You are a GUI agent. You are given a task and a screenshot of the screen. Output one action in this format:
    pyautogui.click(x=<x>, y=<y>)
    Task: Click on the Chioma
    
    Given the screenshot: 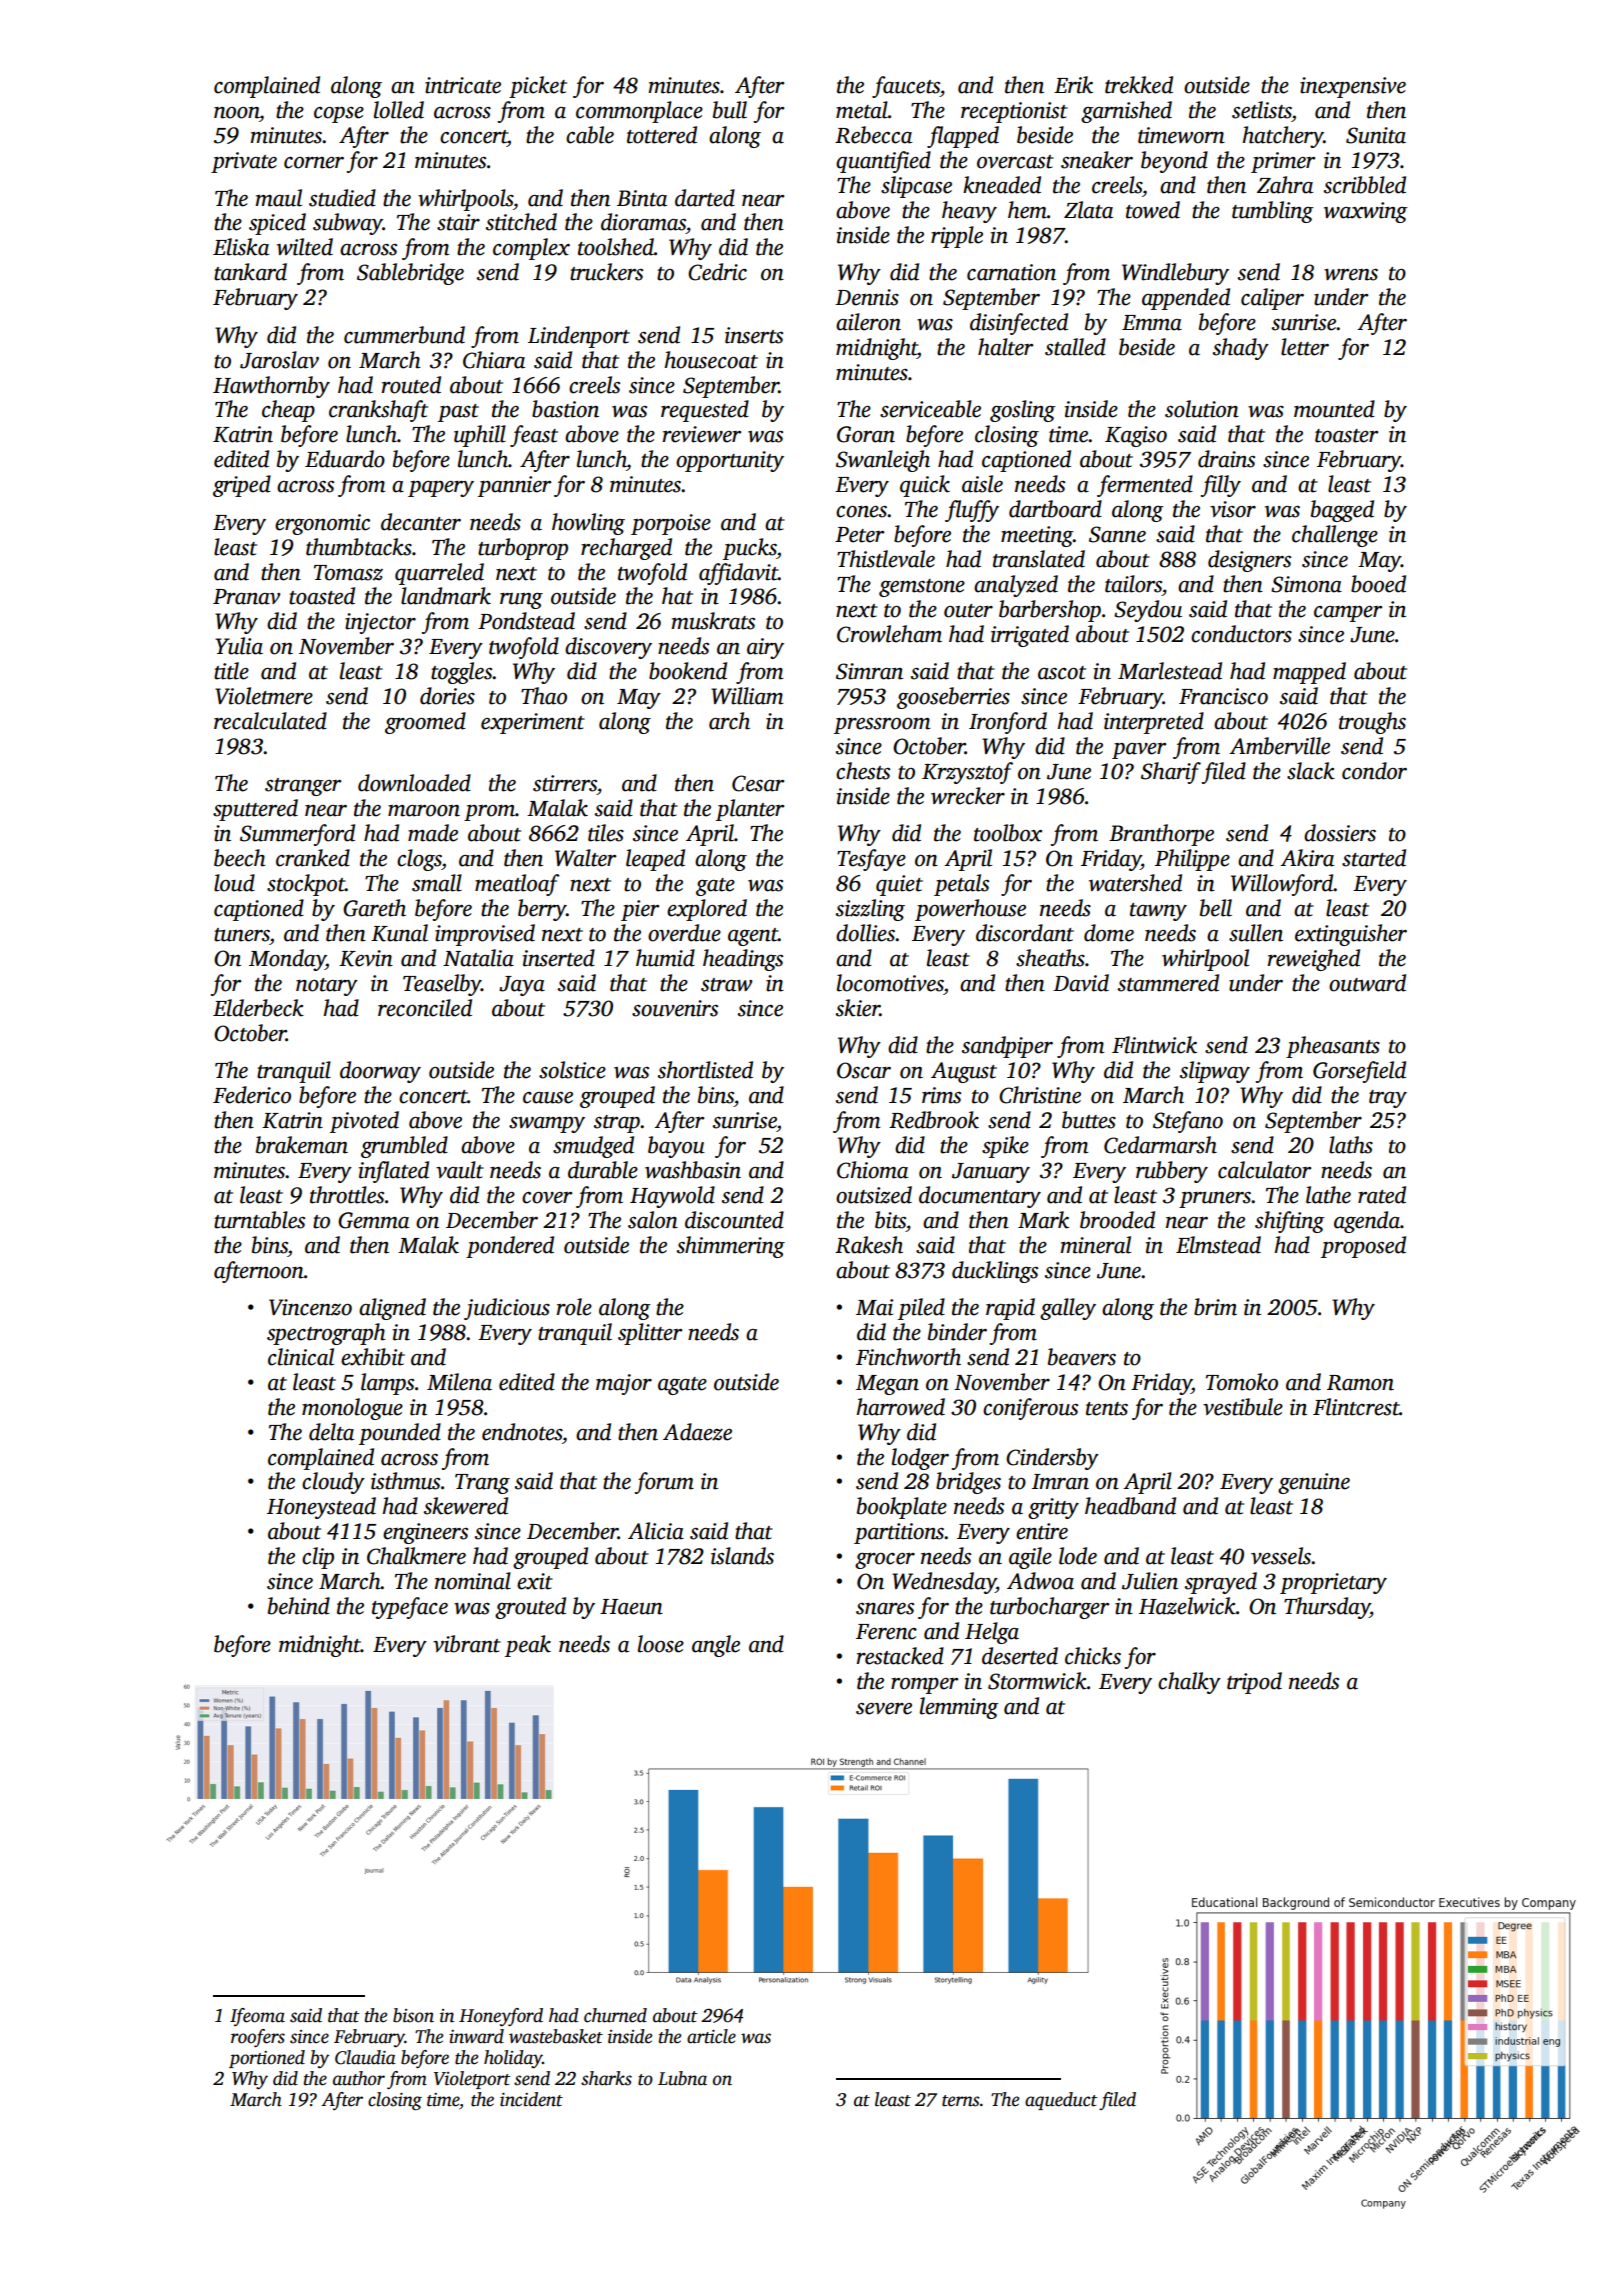 What is the action you would take?
    pyautogui.click(x=872, y=1170)
